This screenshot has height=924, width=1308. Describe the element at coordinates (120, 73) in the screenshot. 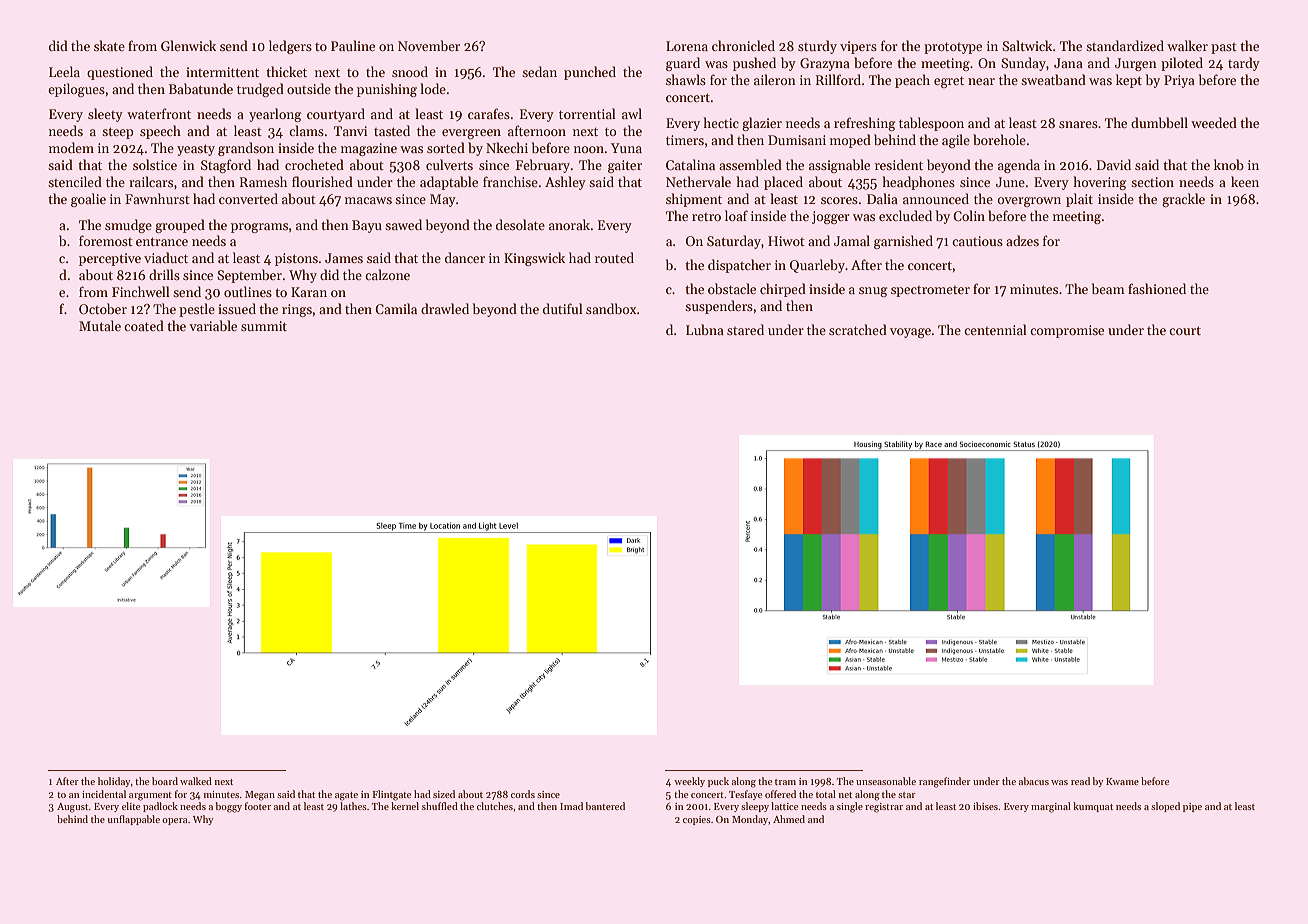

I see `questioned` at that location.
